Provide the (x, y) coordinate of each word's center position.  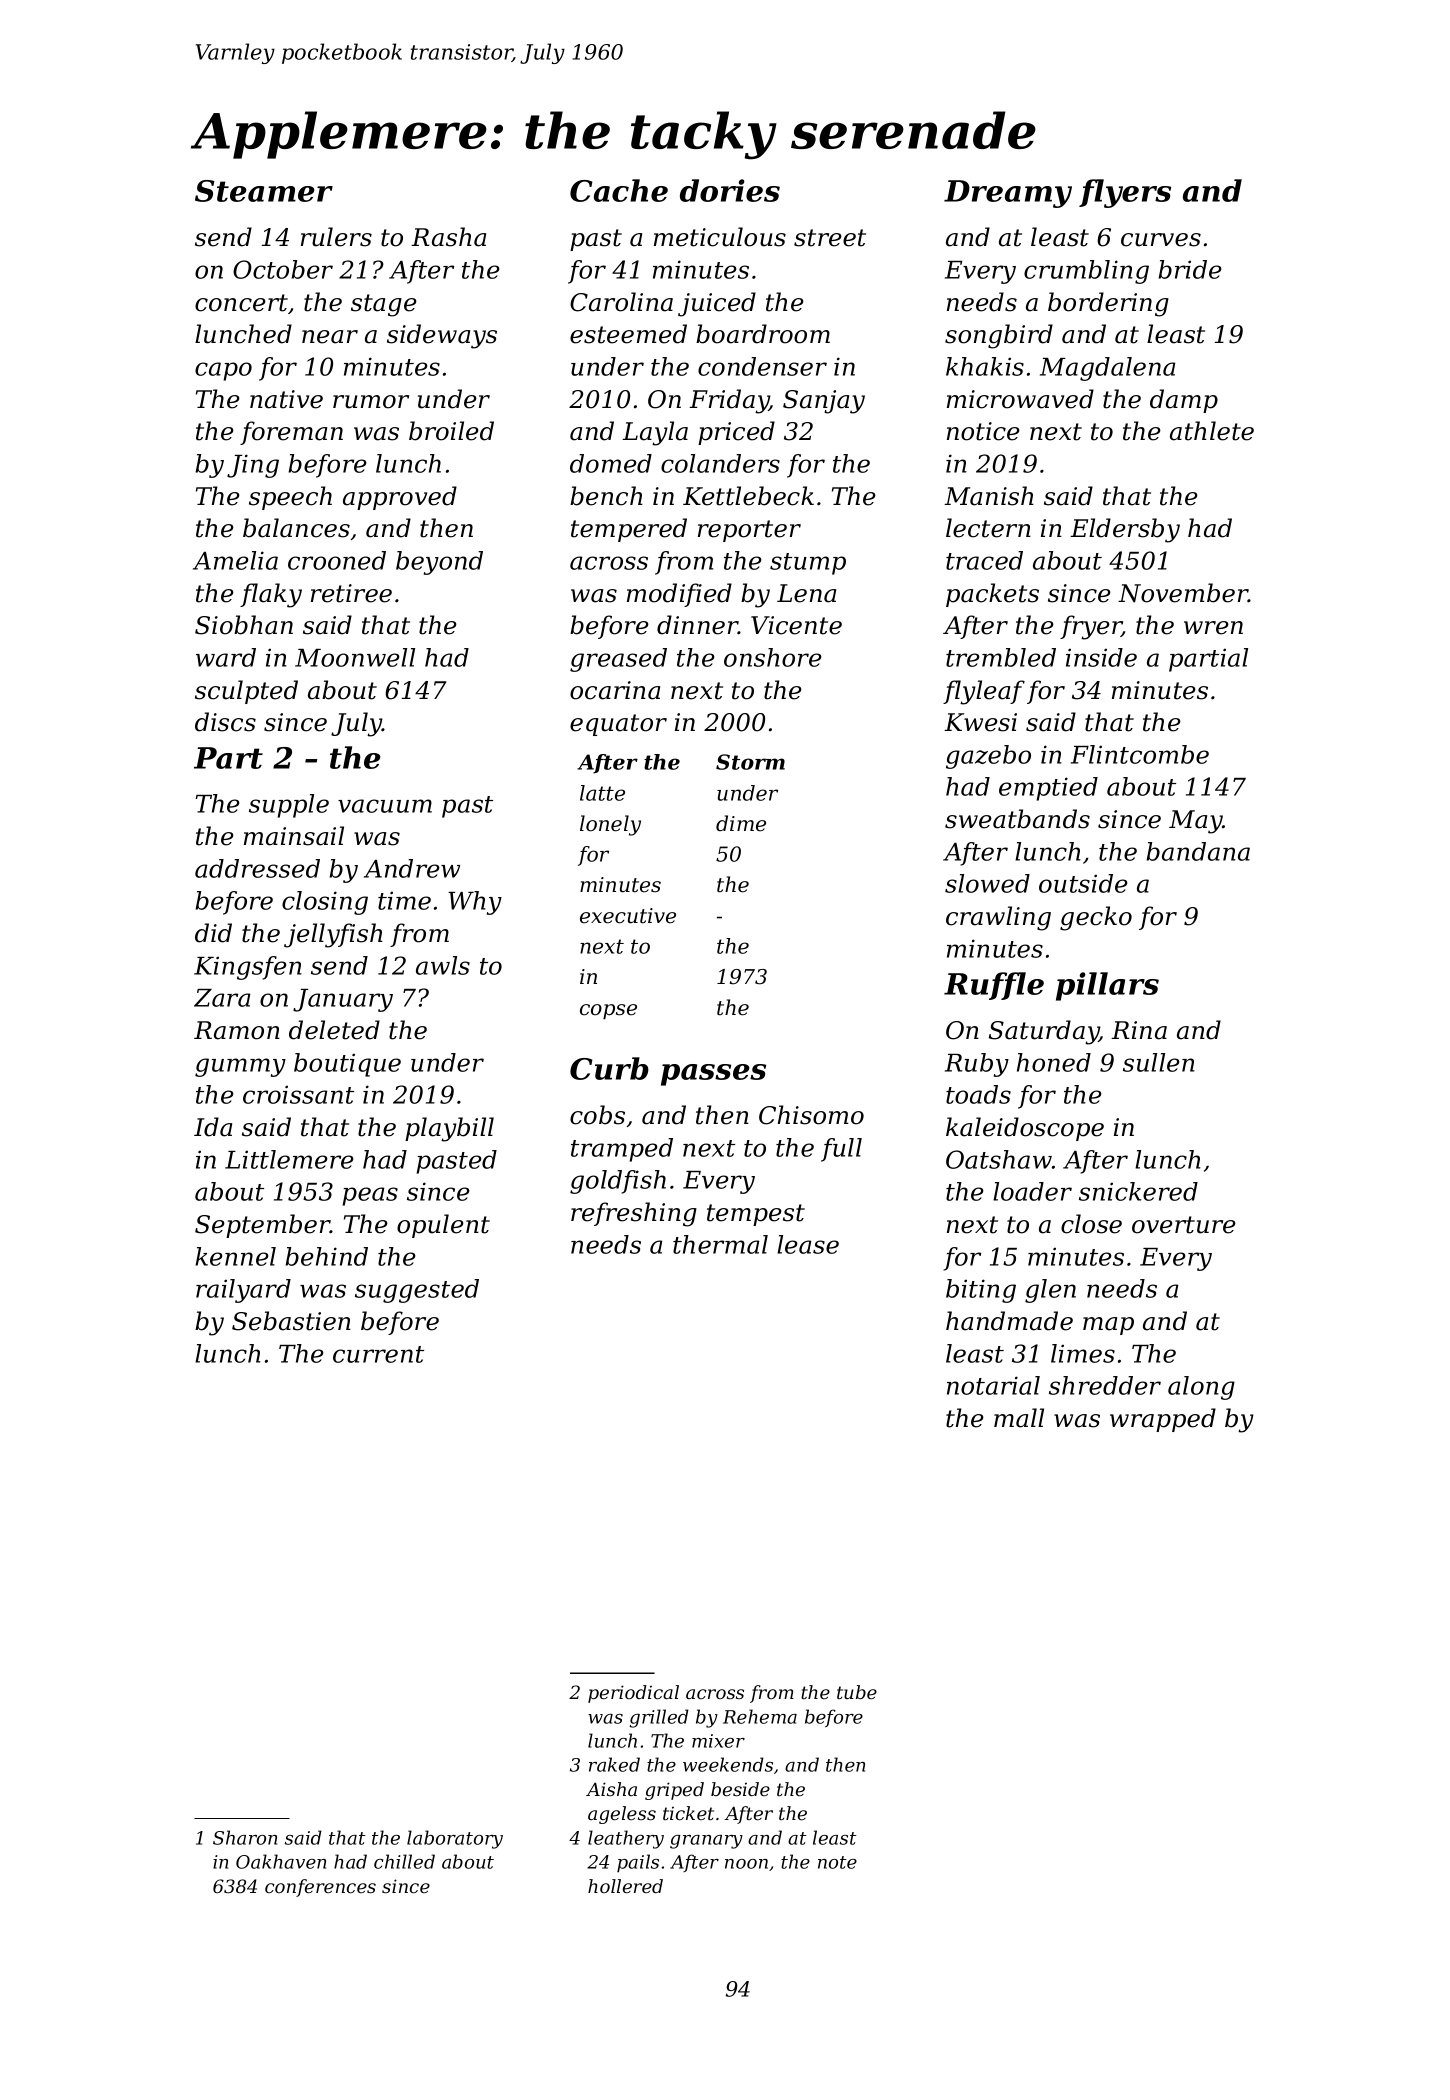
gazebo (988, 757)
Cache (619, 190)
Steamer (264, 191)
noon (746, 1864)
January (343, 1000)
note (837, 1862)
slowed (987, 883)
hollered (625, 1886)
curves (1161, 240)
